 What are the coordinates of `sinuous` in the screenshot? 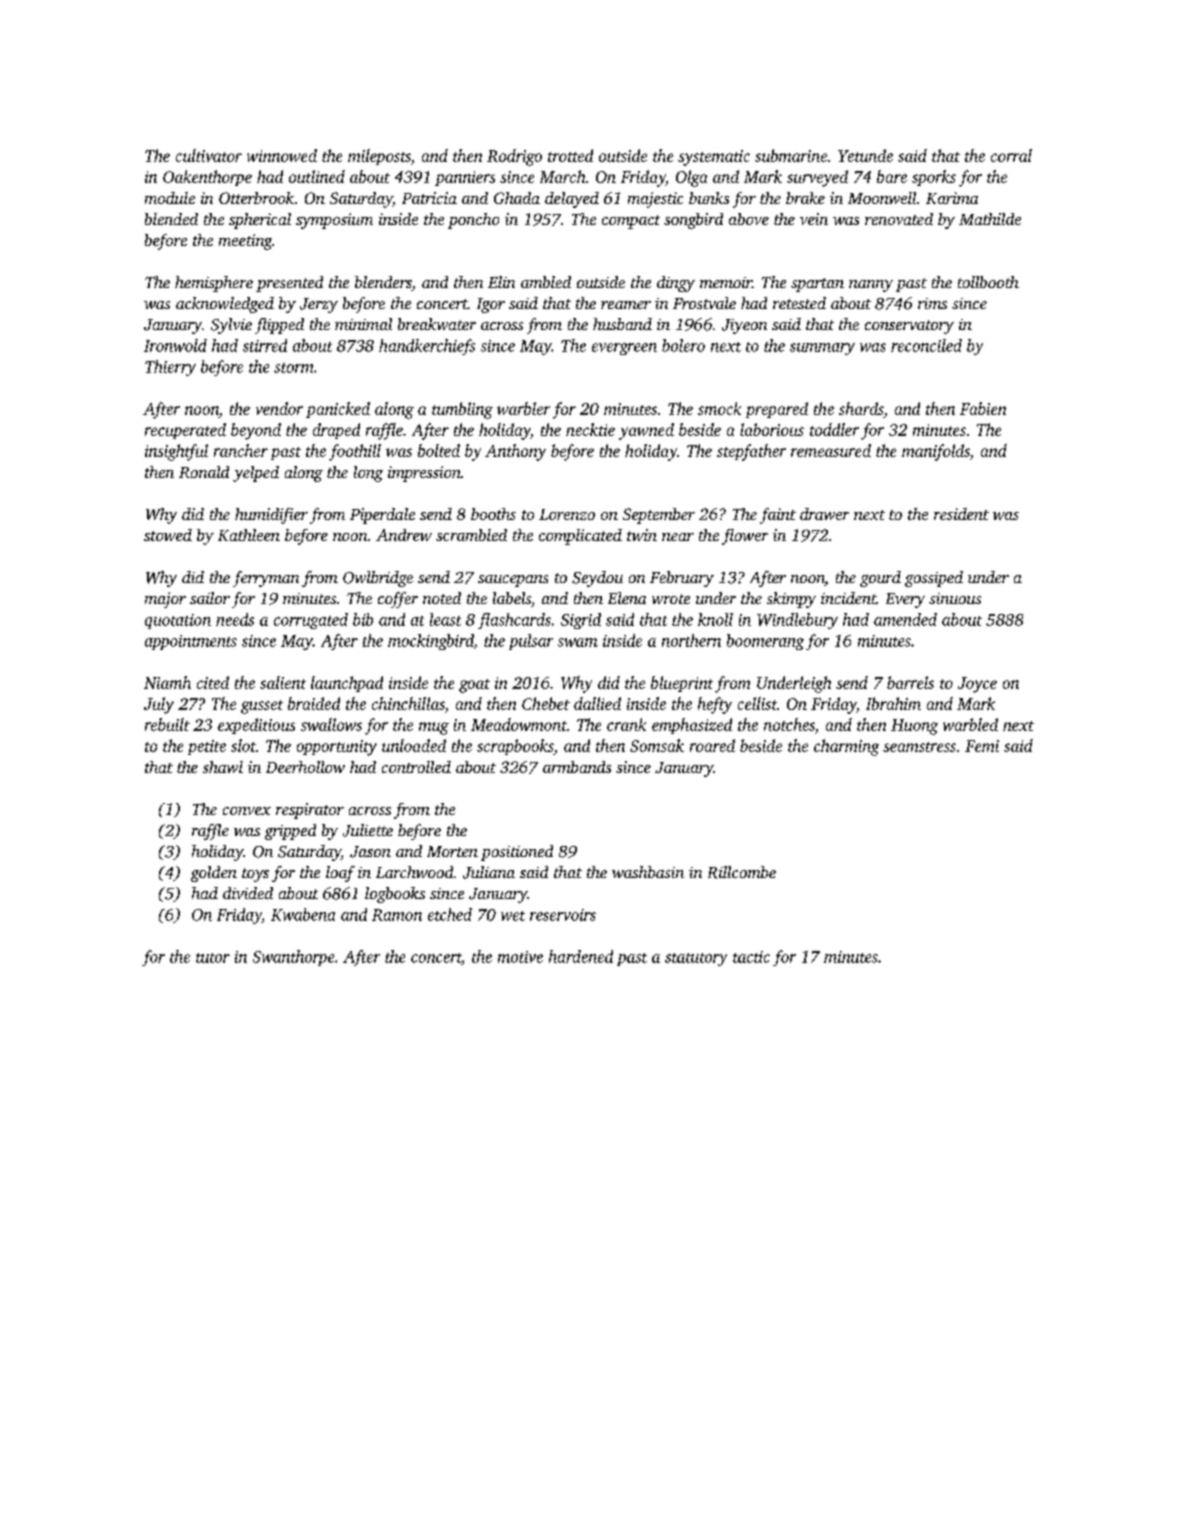 It's located at (955, 598).
